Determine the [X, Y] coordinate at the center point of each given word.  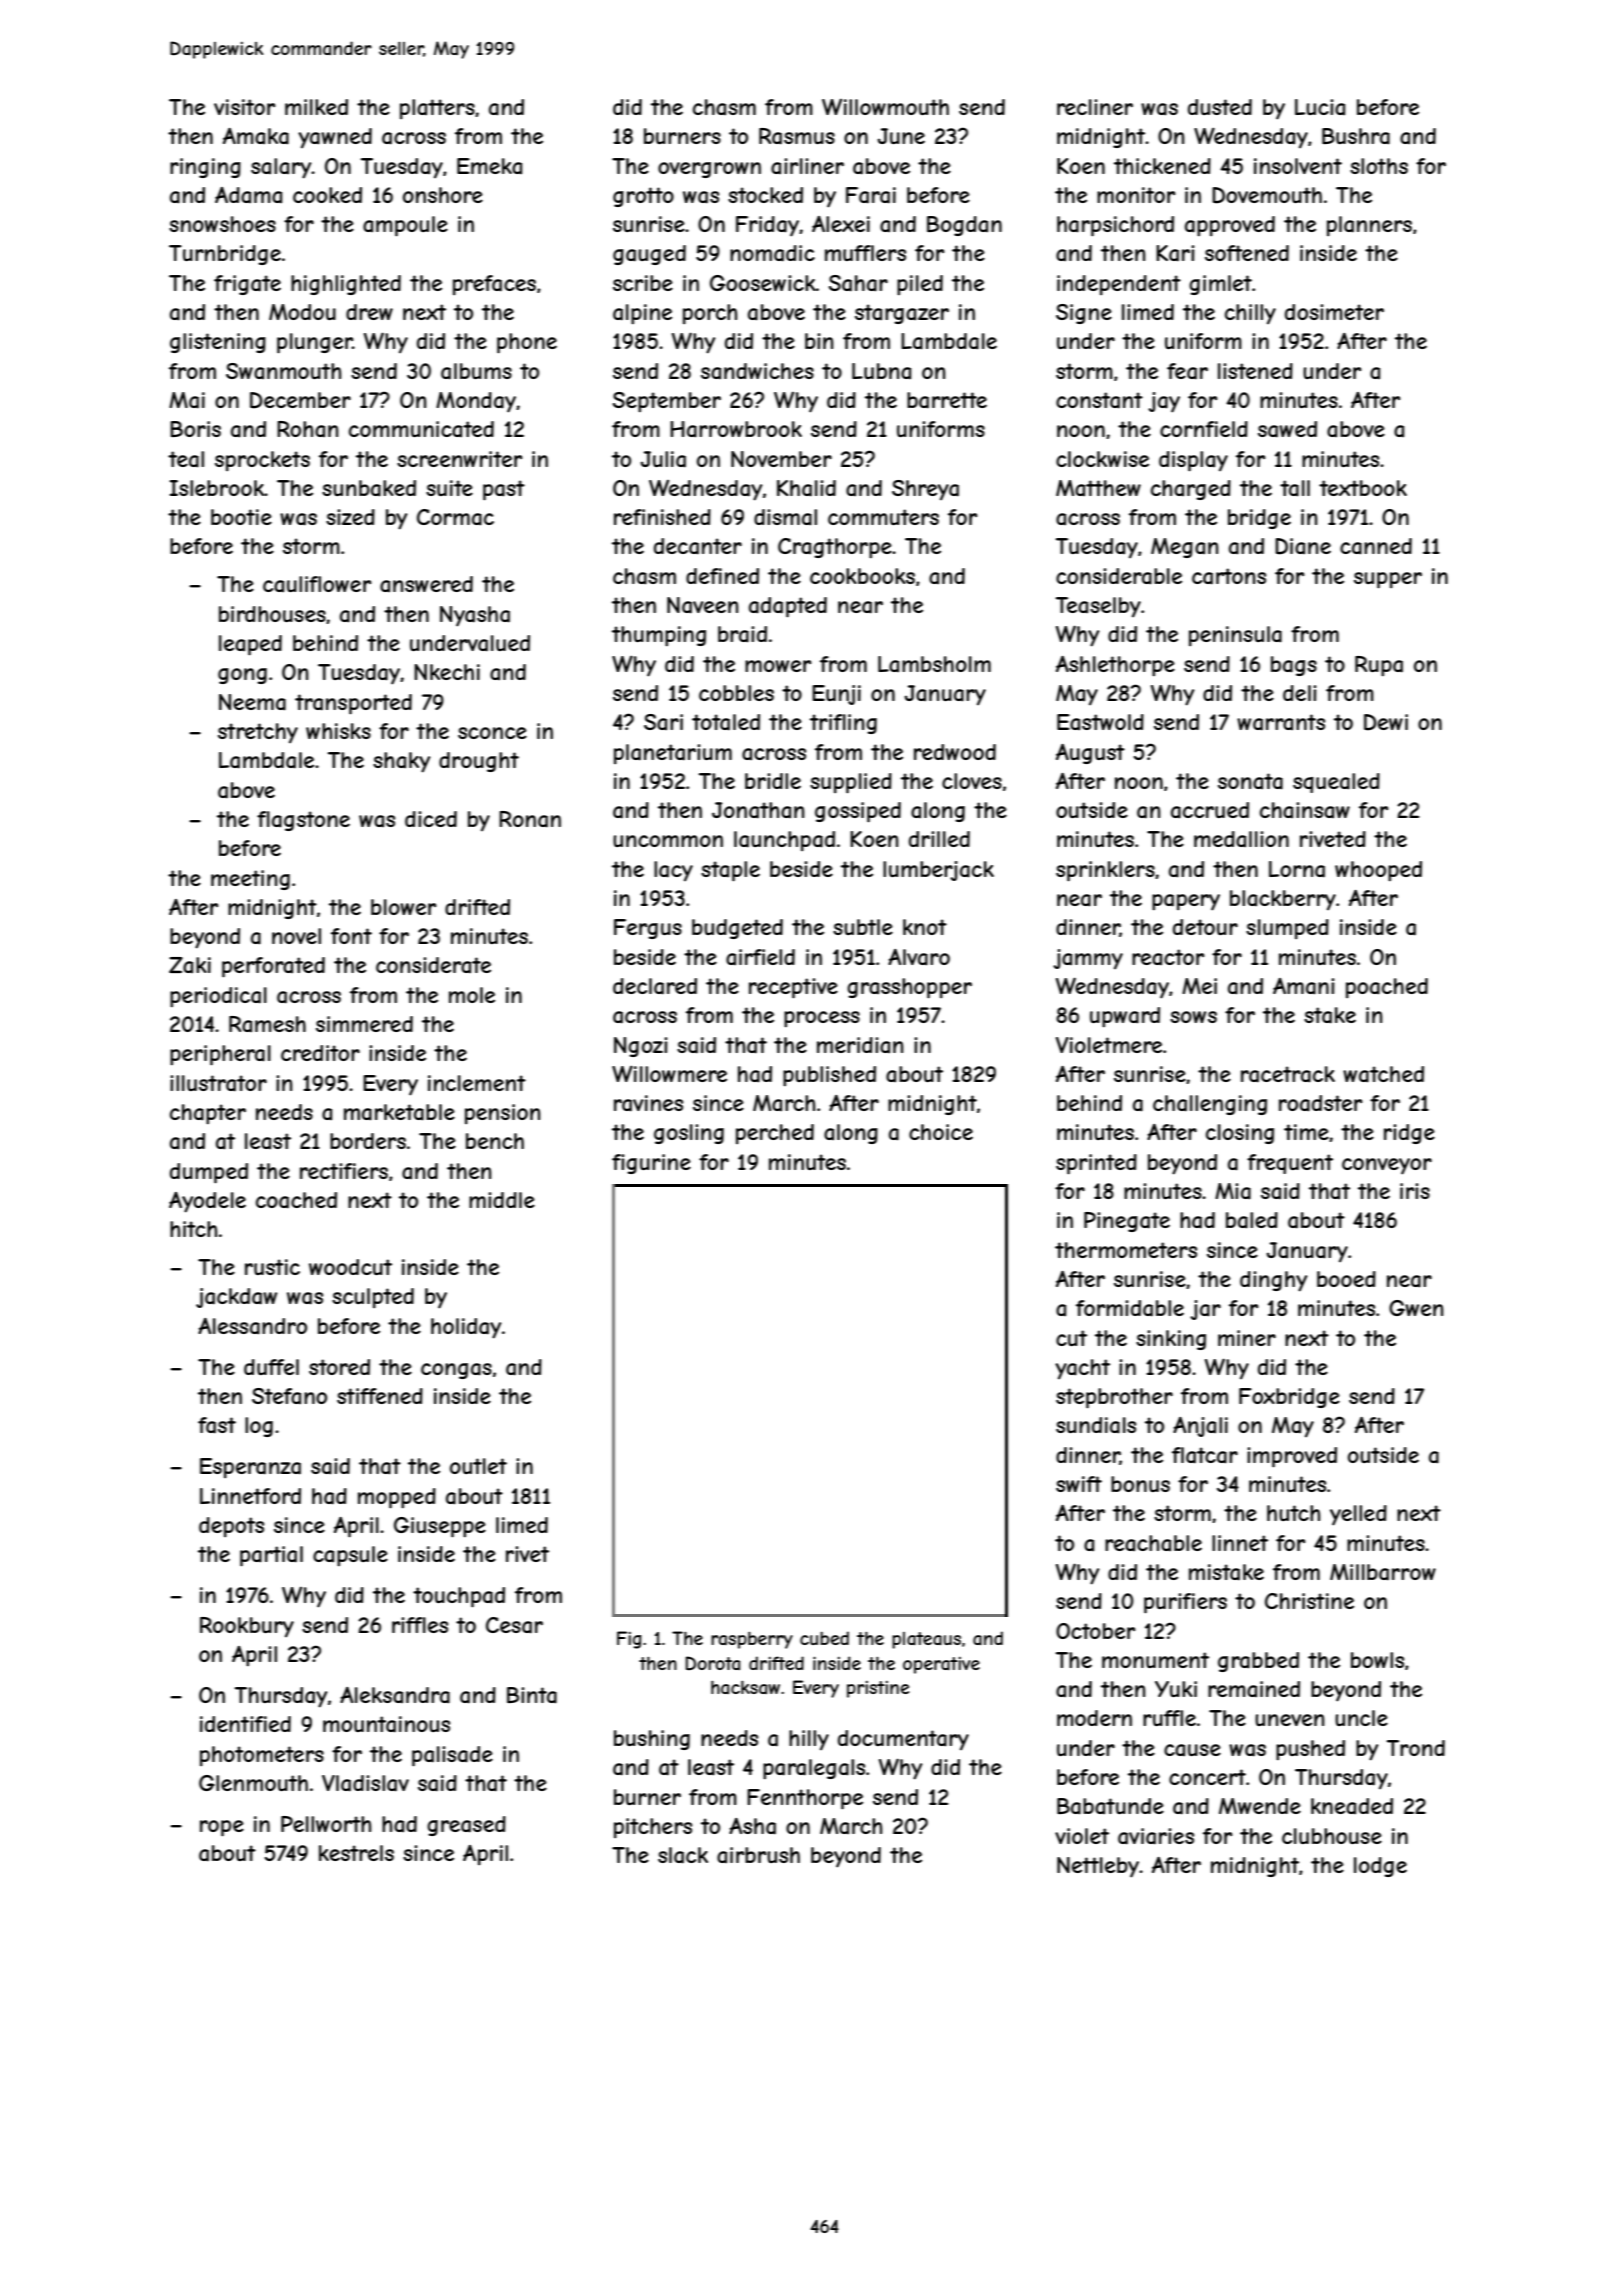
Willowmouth [885, 107]
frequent [1290, 1164]
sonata [1250, 781]
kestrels [356, 1853]
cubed [824, 1638]
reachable [1153, 1543]
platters [437, 109]
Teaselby [1098, 607]
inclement [477, 1083]
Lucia [1320, 107]
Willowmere [669, 1073]
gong [242, 676]
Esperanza [250, 1468]
